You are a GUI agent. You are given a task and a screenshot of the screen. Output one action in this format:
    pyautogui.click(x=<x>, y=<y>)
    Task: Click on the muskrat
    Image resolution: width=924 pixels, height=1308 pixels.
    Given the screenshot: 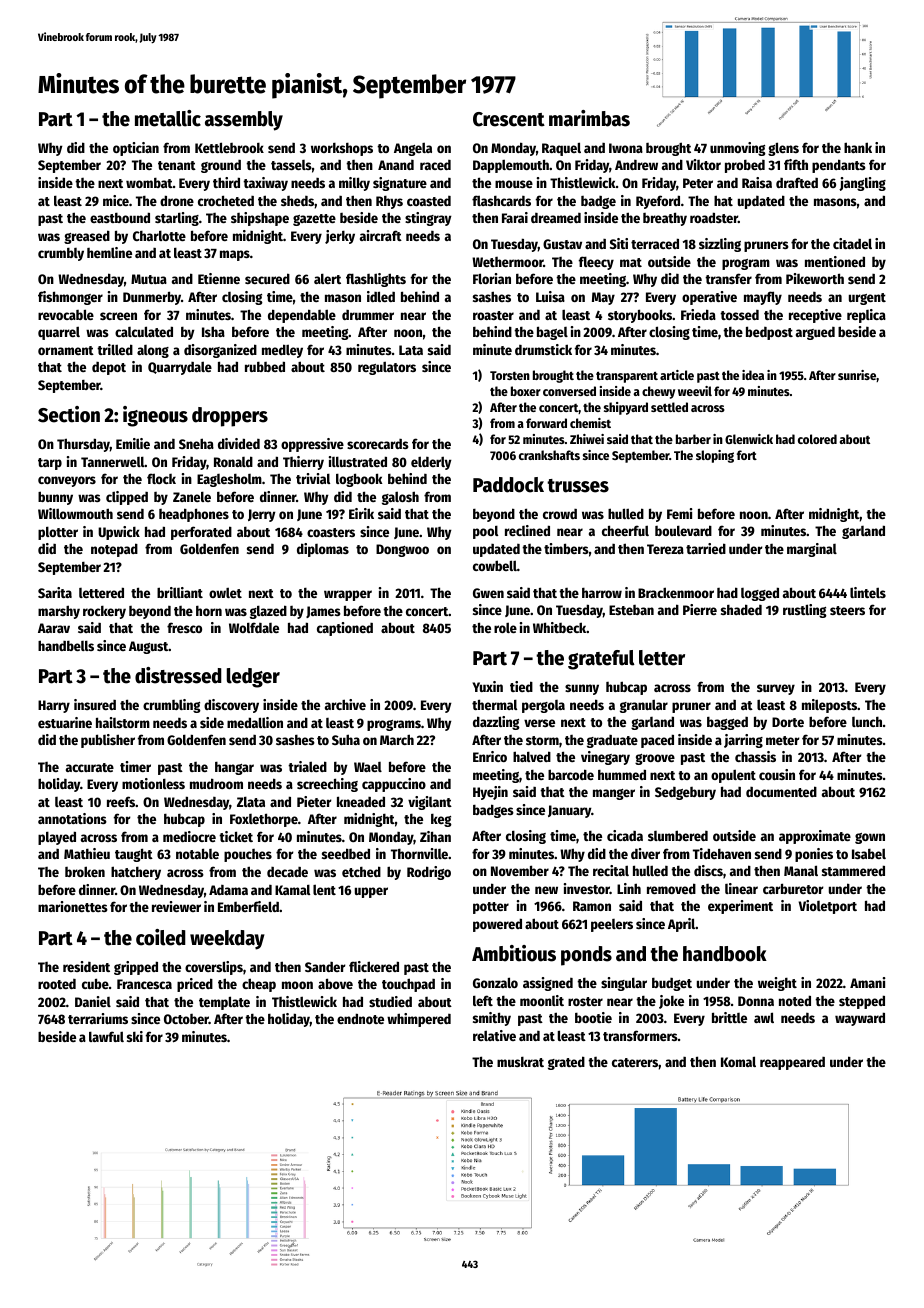 What is the action you would take?
    pyautogui.click(x=520, y=1062)
